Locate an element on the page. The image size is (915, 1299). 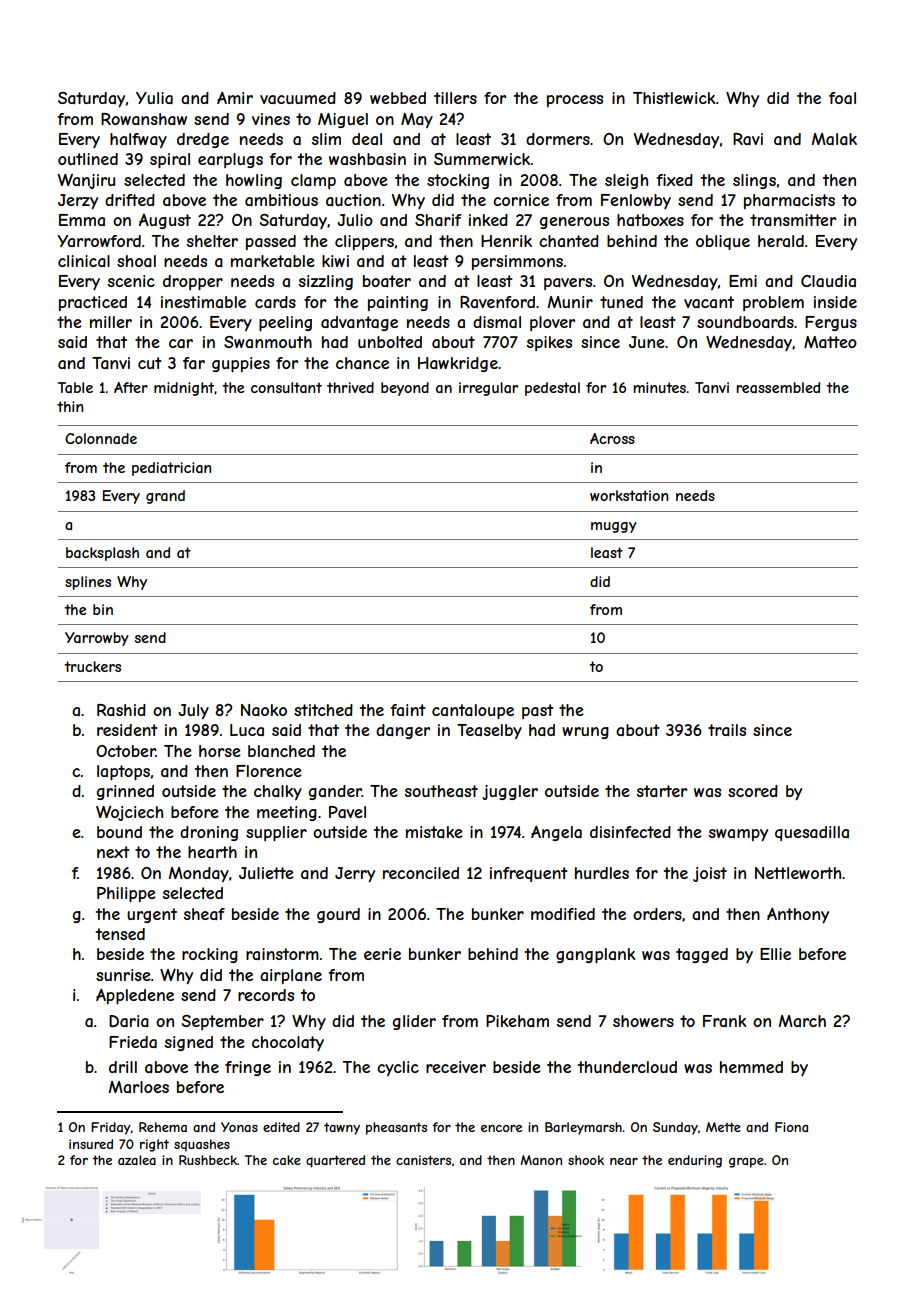
next is located at coordinates (113, 852).
